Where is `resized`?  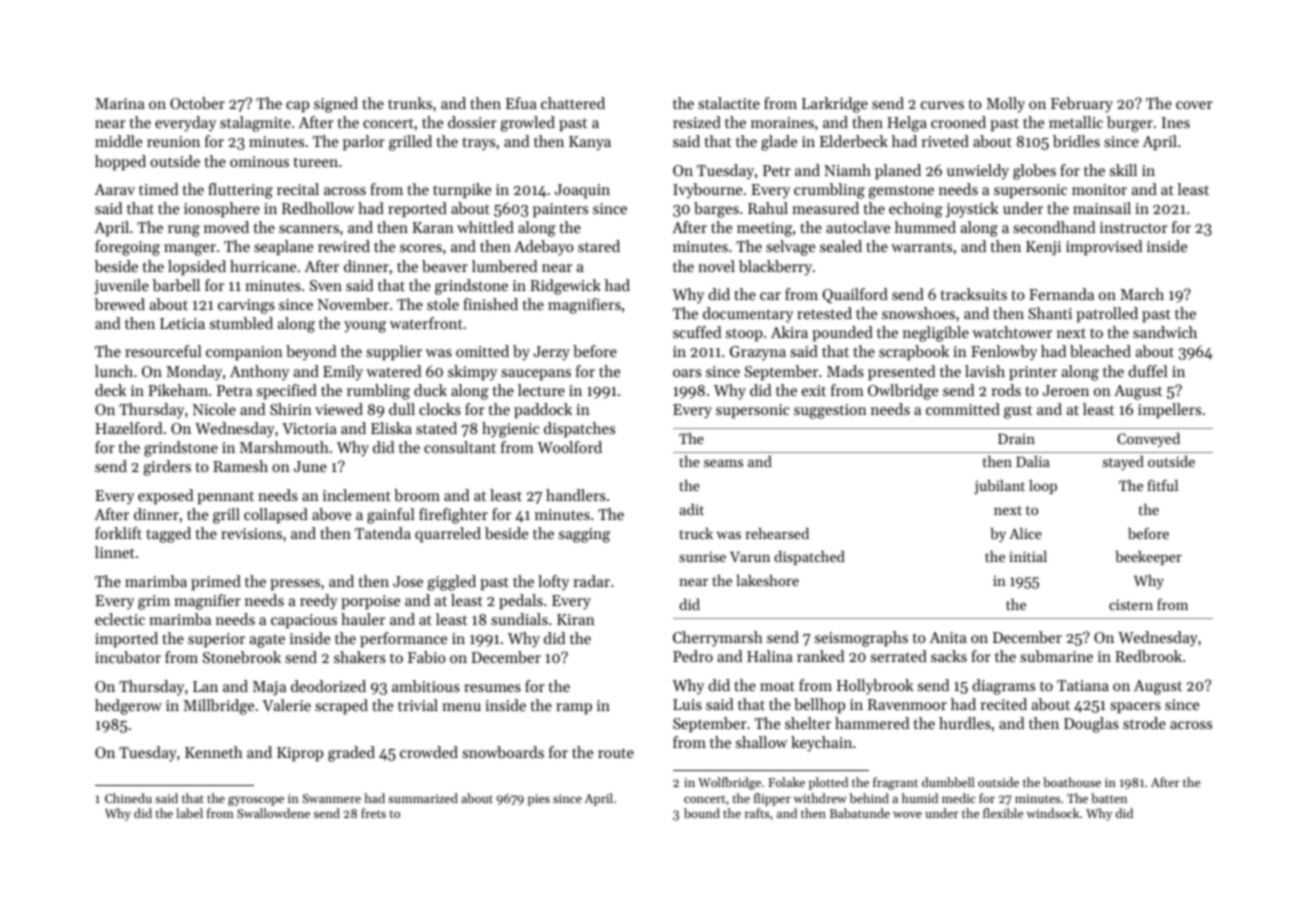
resized is located at coordinates (697, 122).
